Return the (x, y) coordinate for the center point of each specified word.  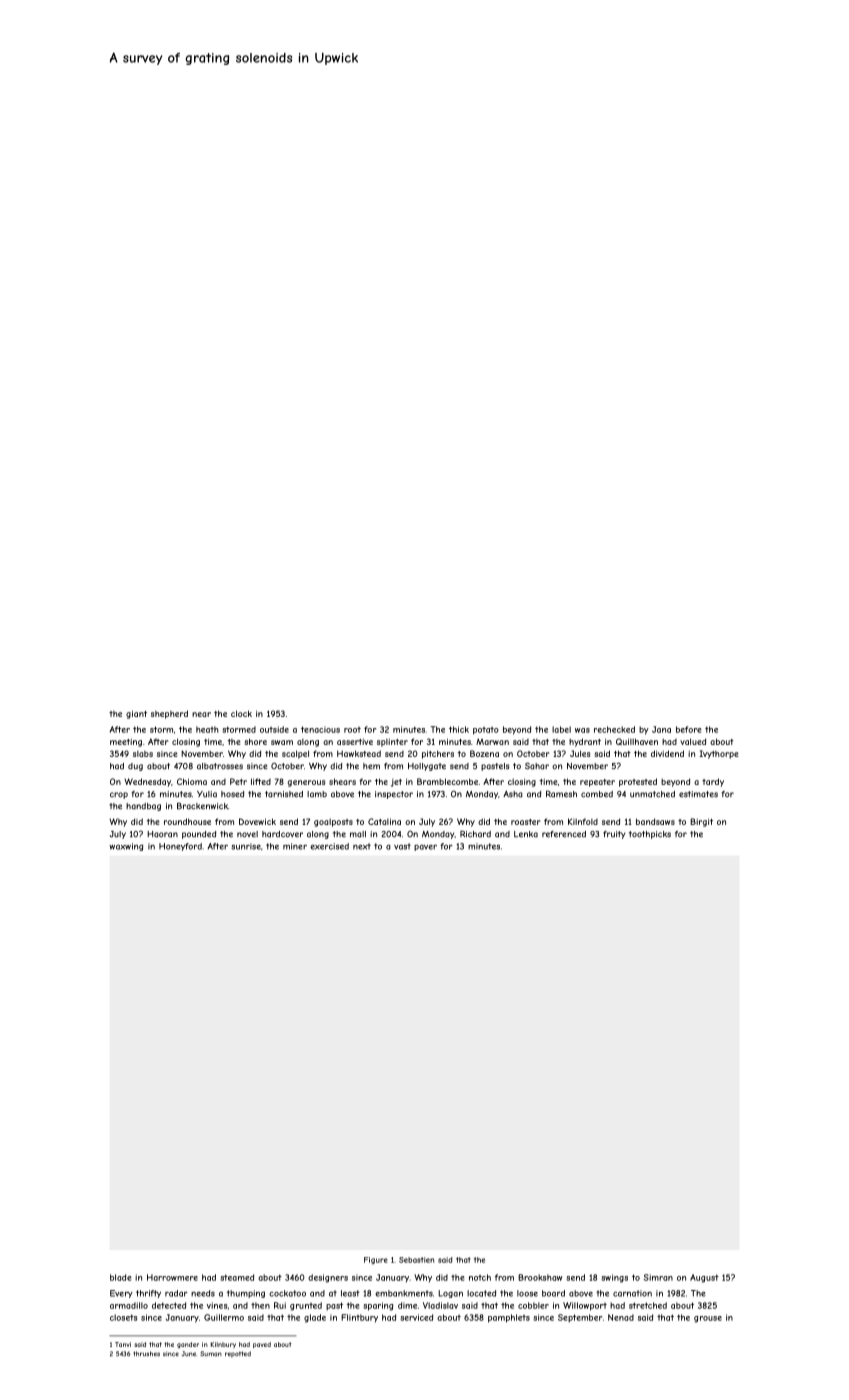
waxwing (126, 847)
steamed (237, 1277)
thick (459, 729)
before (689, 729)
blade (121, 1277)
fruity (614, 835)
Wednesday (147, 782)
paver (425, 848)
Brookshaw (540, 1277)
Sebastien (416, 1260)
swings (614, 1278)
